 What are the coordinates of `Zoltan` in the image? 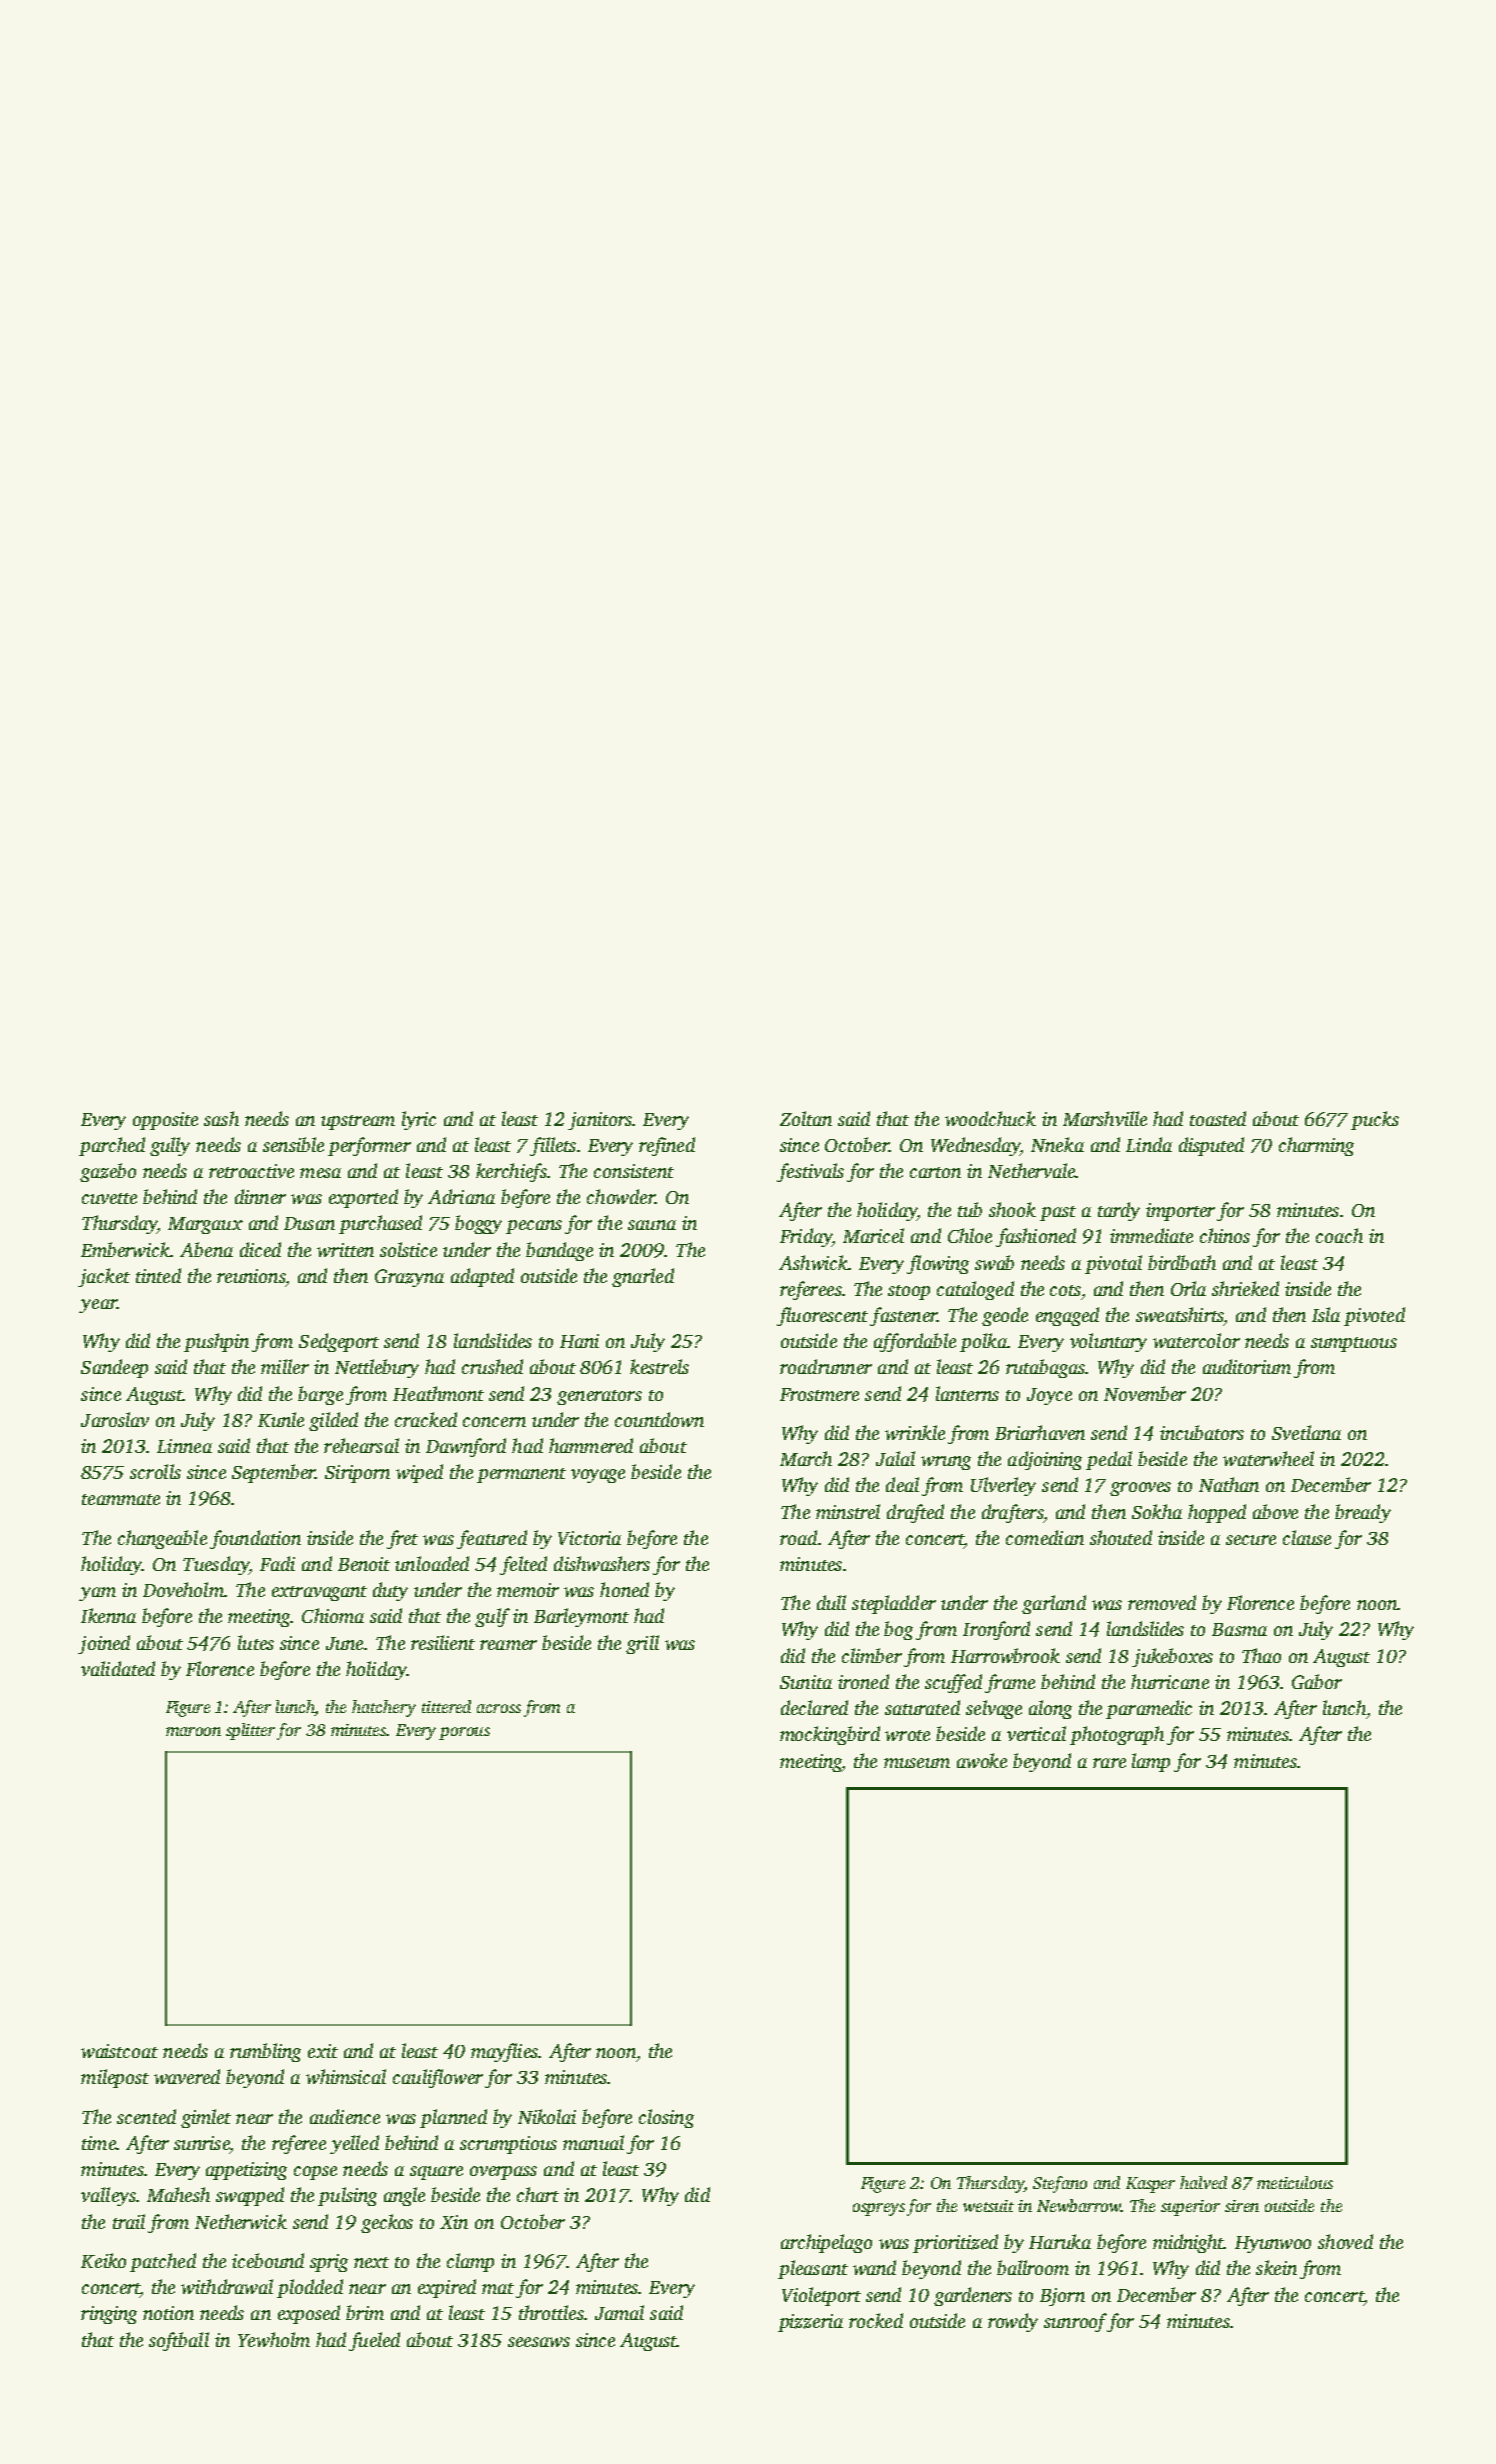 It's located at (806, 1118).
